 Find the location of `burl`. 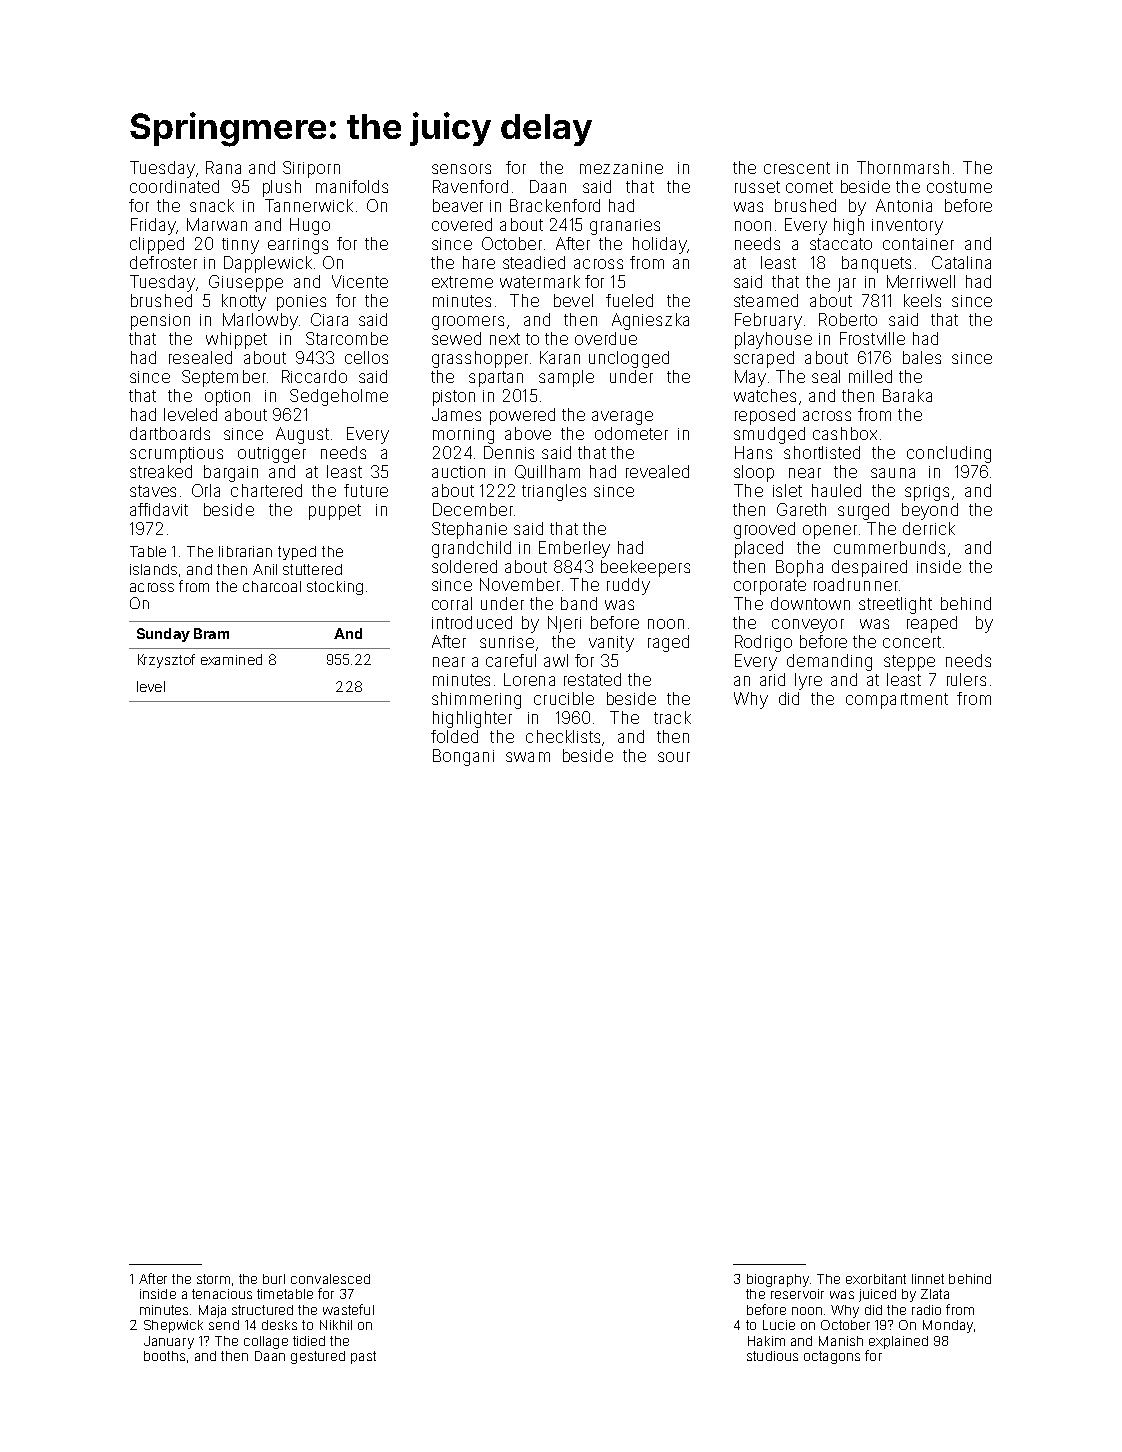

burl is located at coordinates (274, 1279).
